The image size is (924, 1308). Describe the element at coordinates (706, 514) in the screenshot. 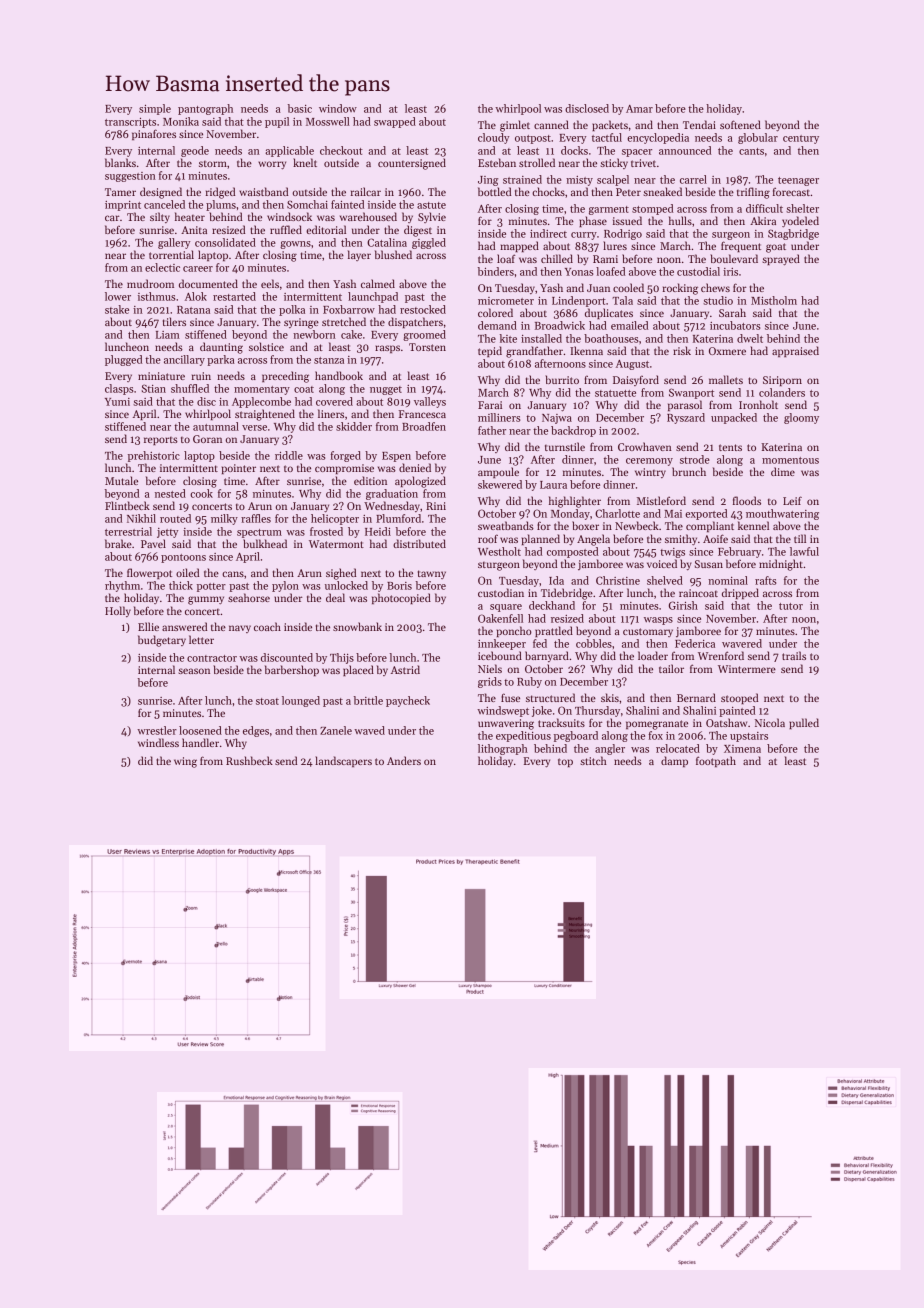

I see `exported` at that location.
